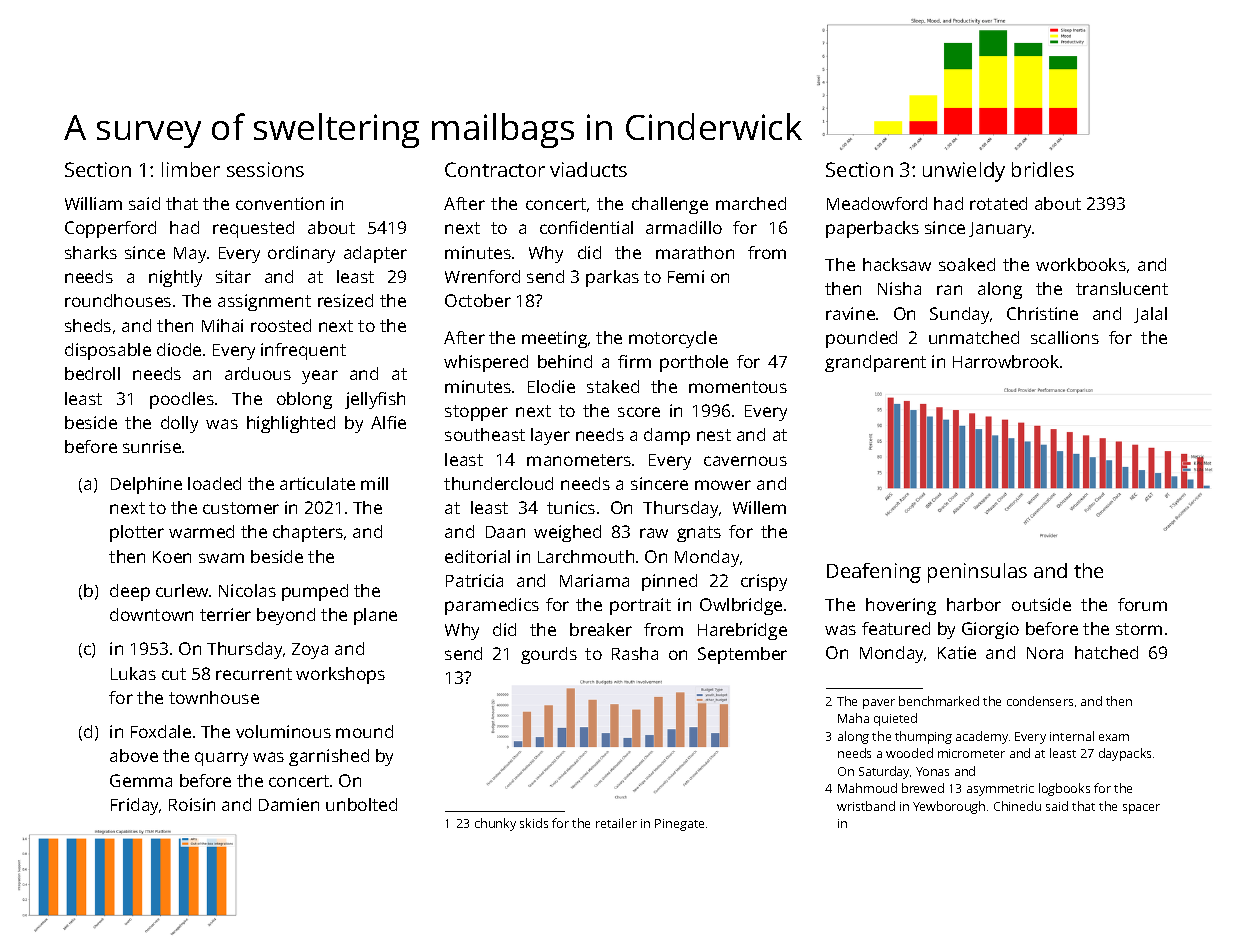 This screenshot has height=952, width=1233. What do you see at coordinates (345, 300) in the screenshot?
I see `resized` at bounding box center [345, 300].
